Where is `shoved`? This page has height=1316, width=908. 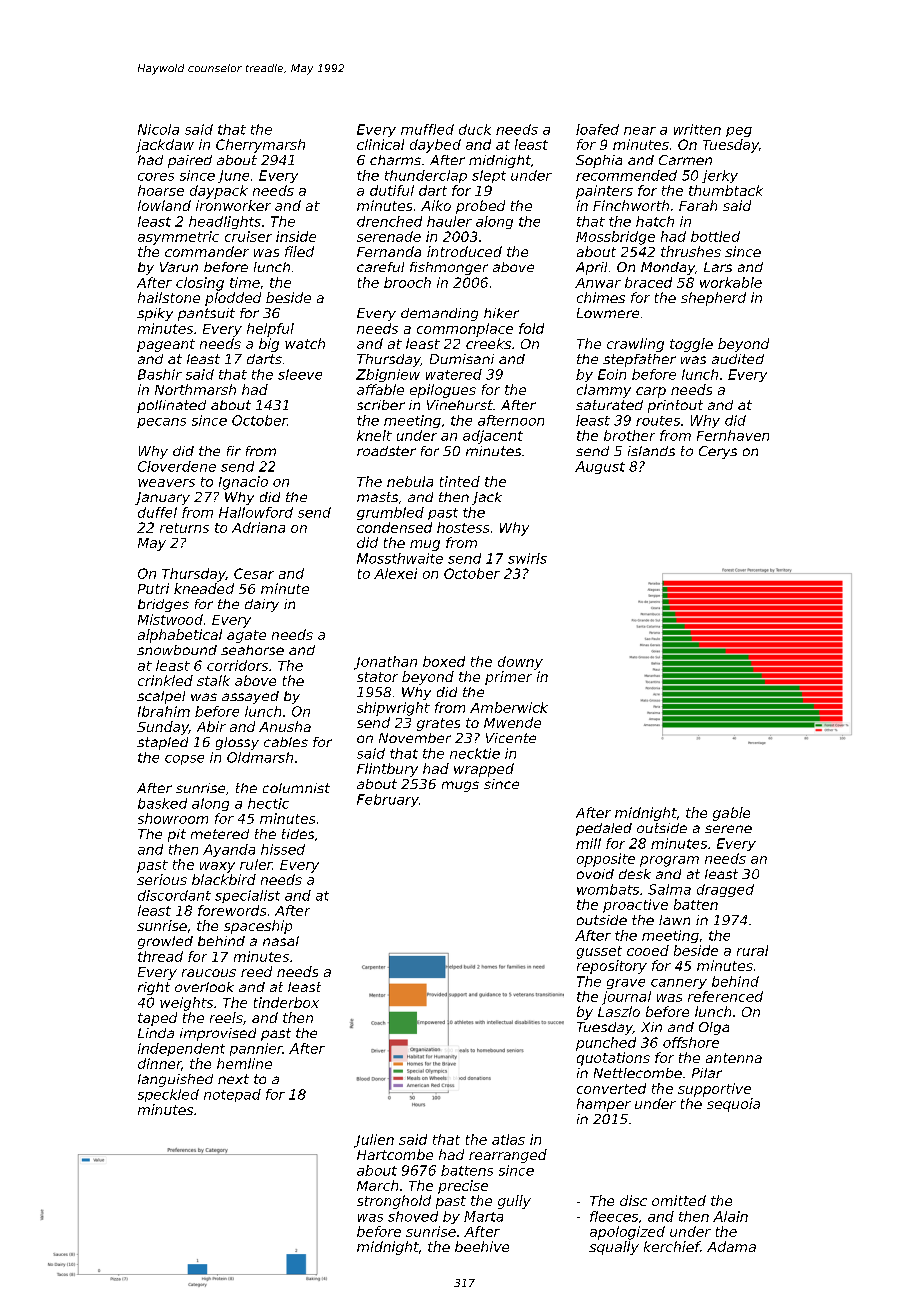 shoved is located at coordinates (413, 1216).
